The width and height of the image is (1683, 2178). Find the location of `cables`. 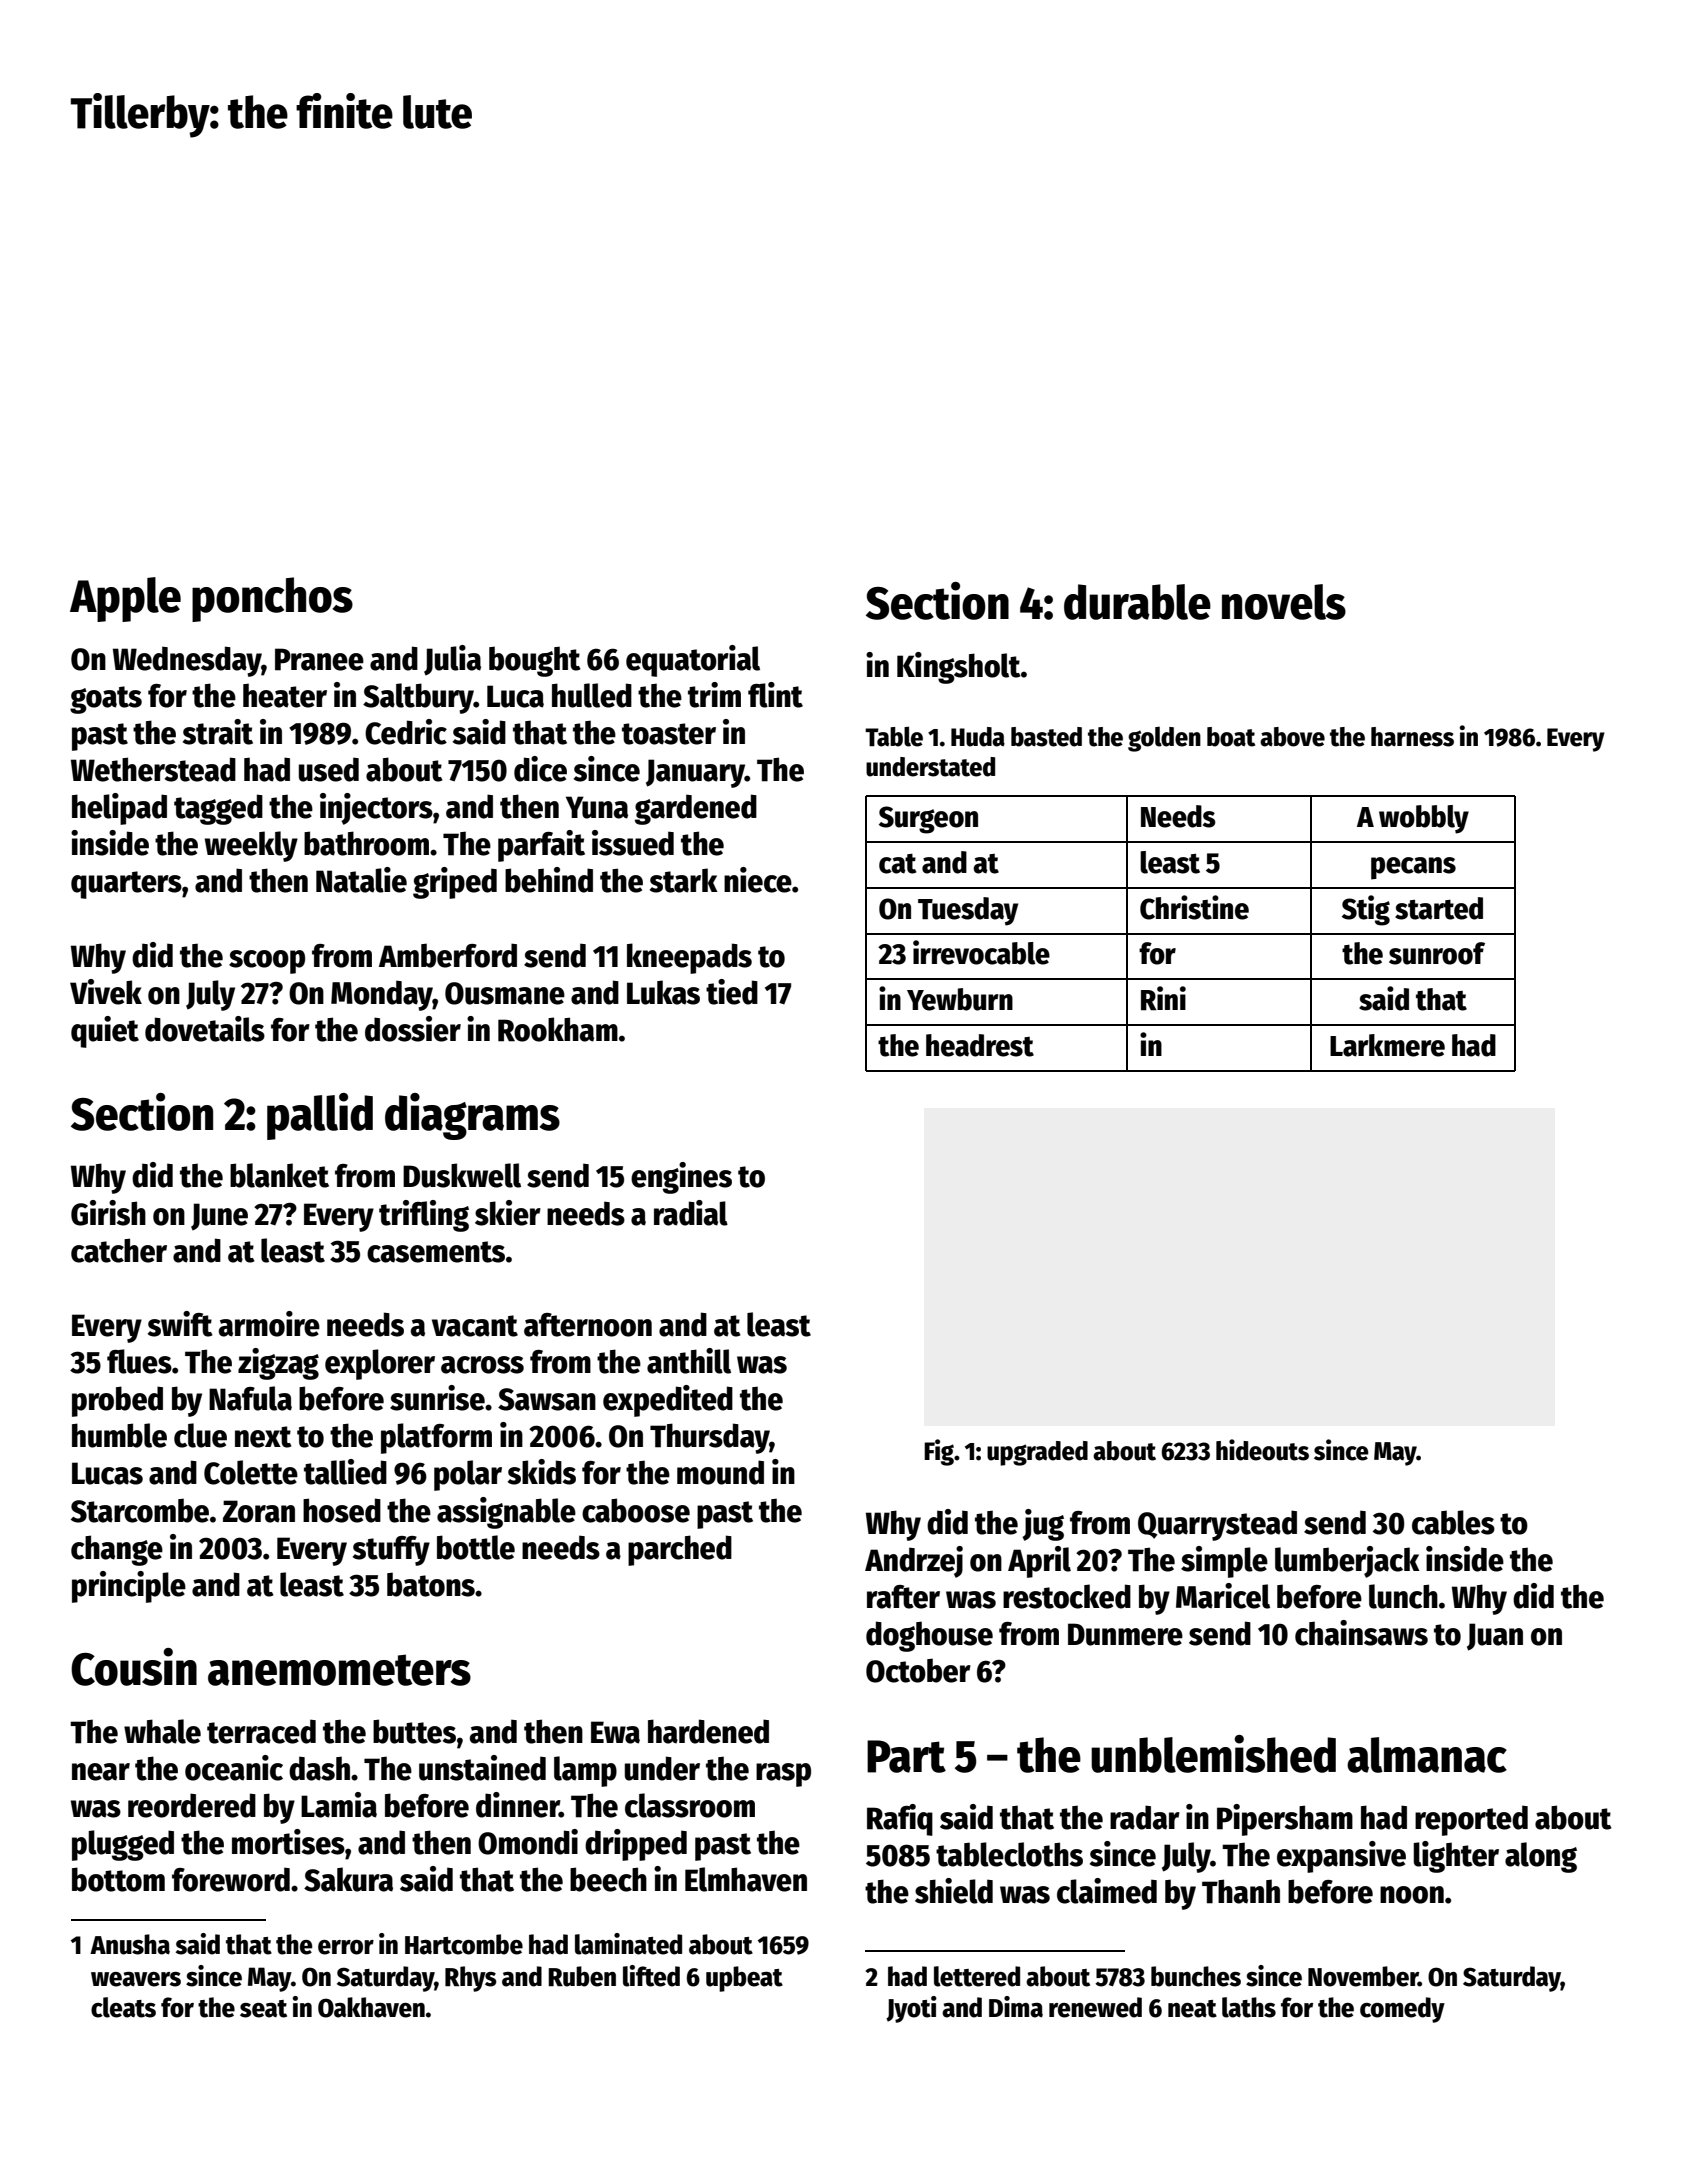

cables is located at coordinates (1453, 1522).
